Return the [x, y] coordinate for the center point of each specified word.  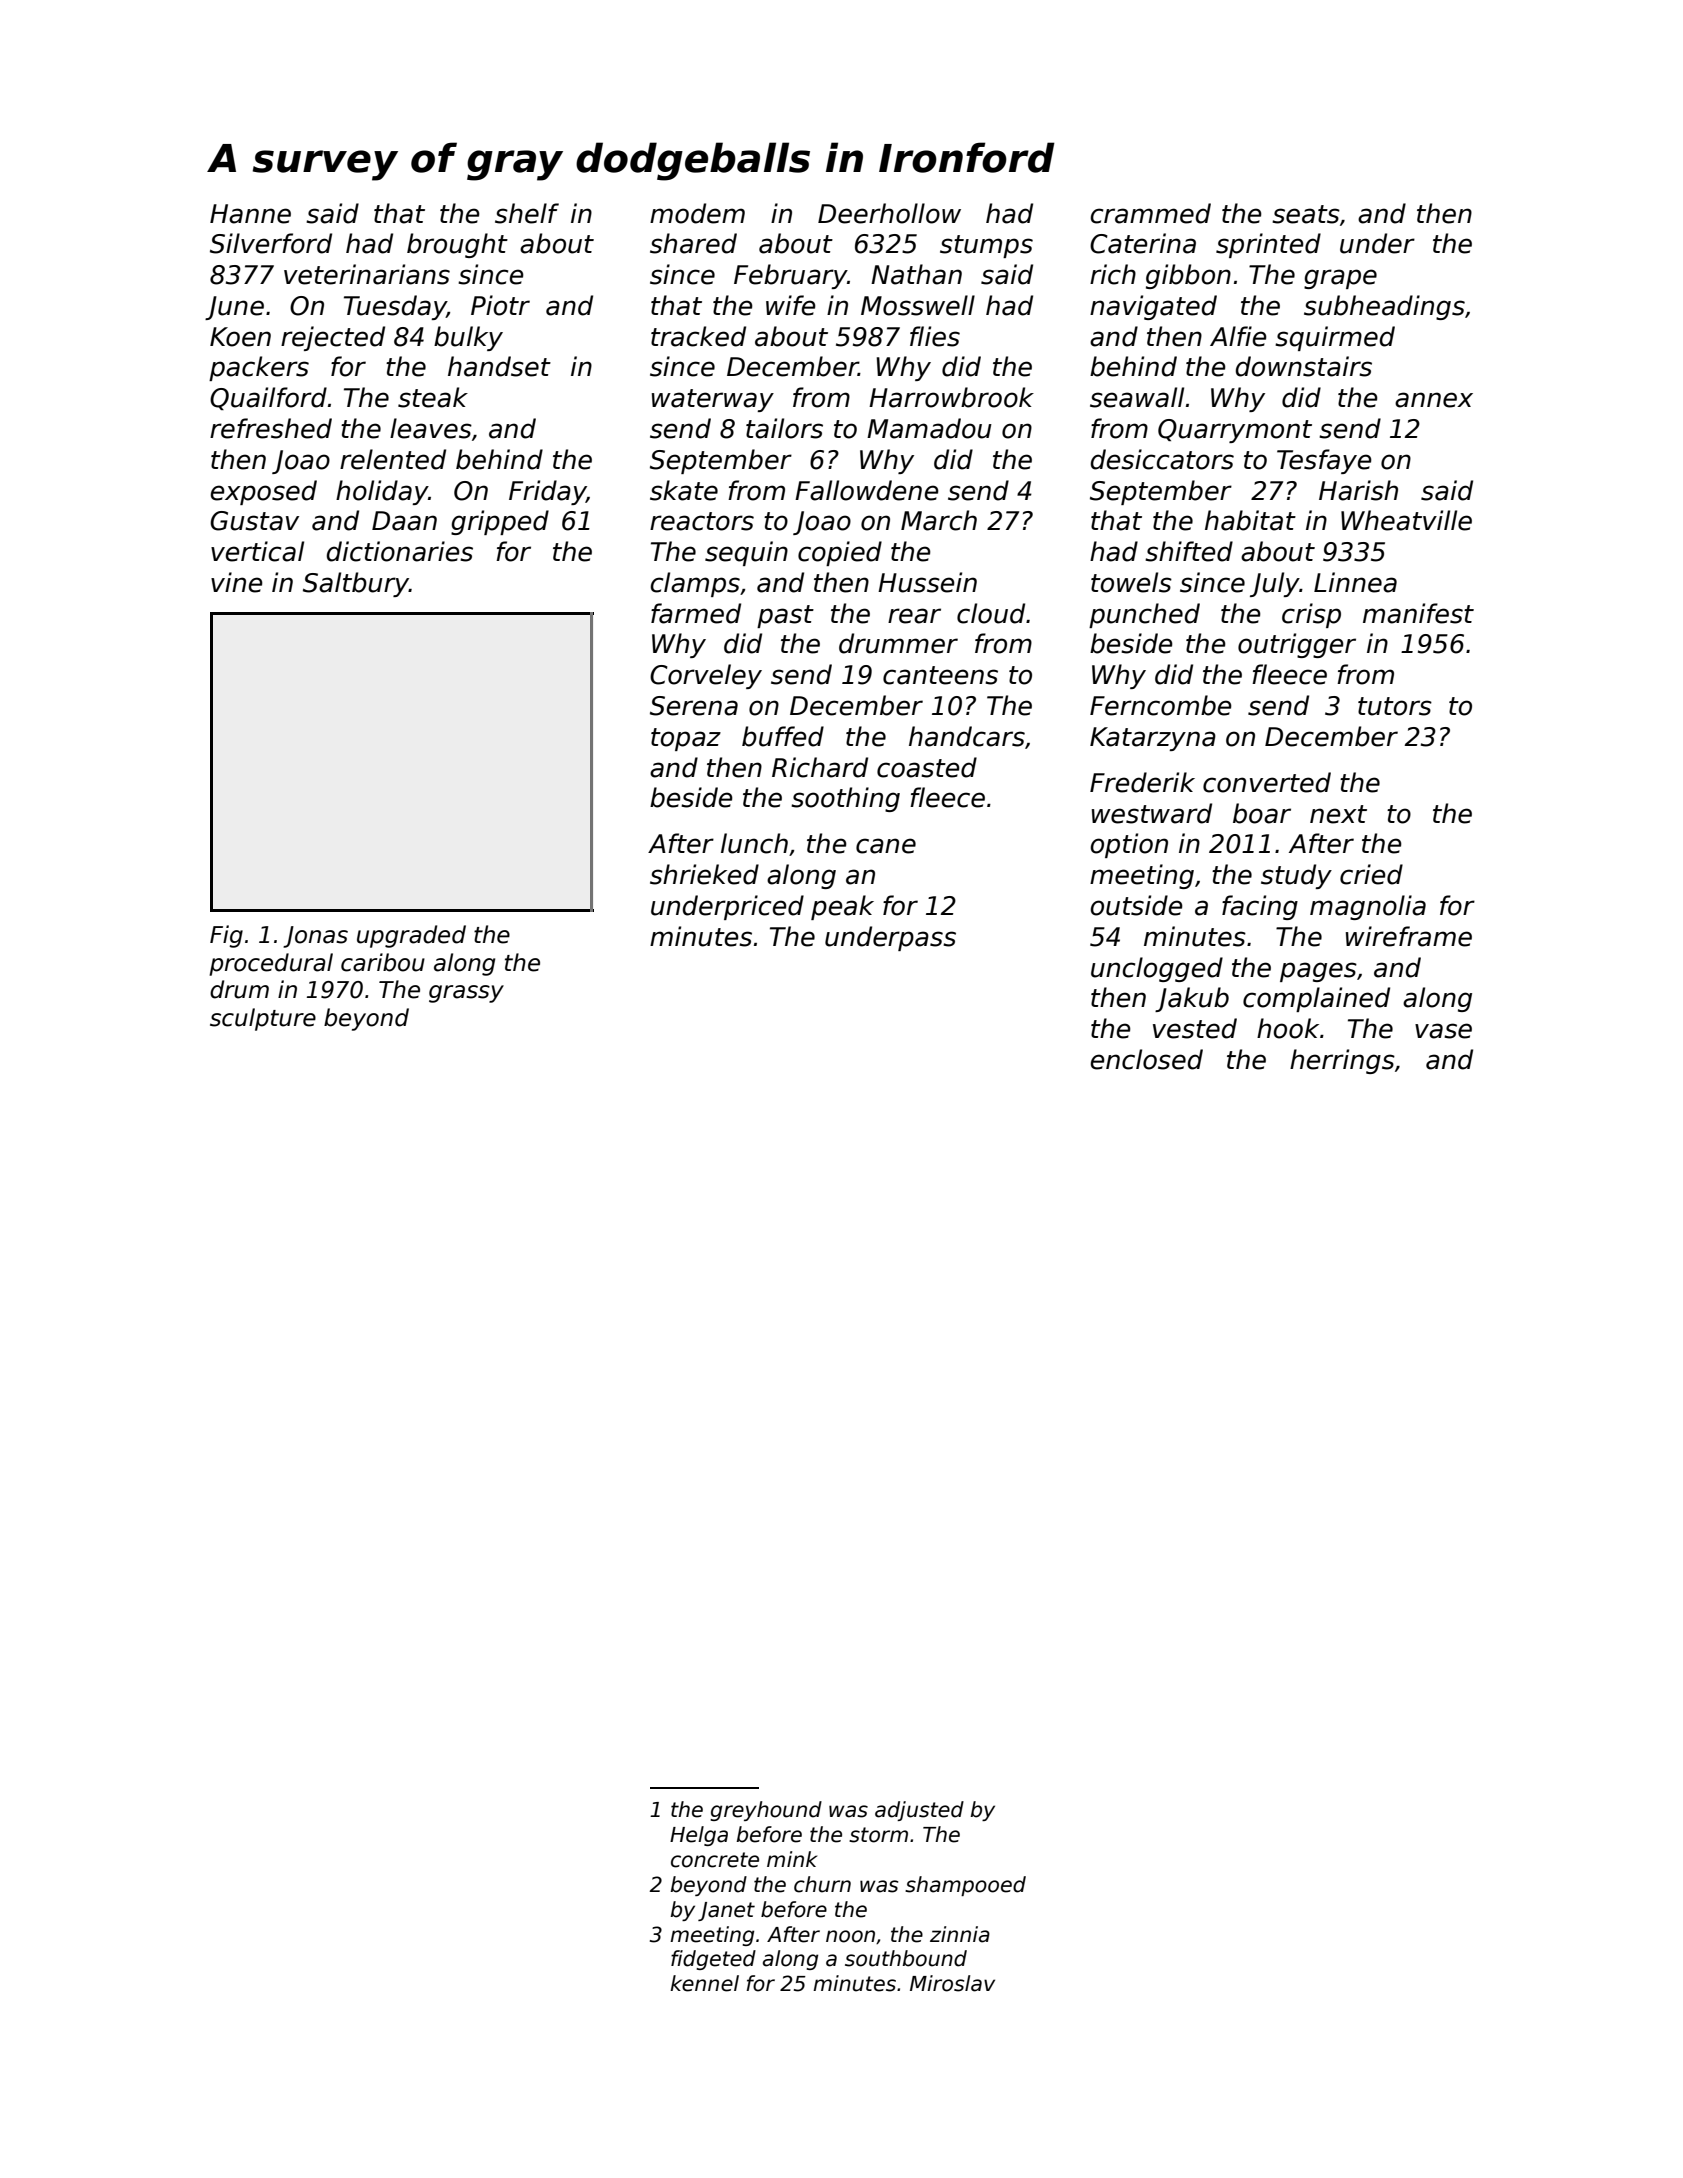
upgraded [411, 936]
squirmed [1335, 338]
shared [693, 243]
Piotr [500, 305]
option [1129, 845]
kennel [704, 1983]
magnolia [1368, 907]
